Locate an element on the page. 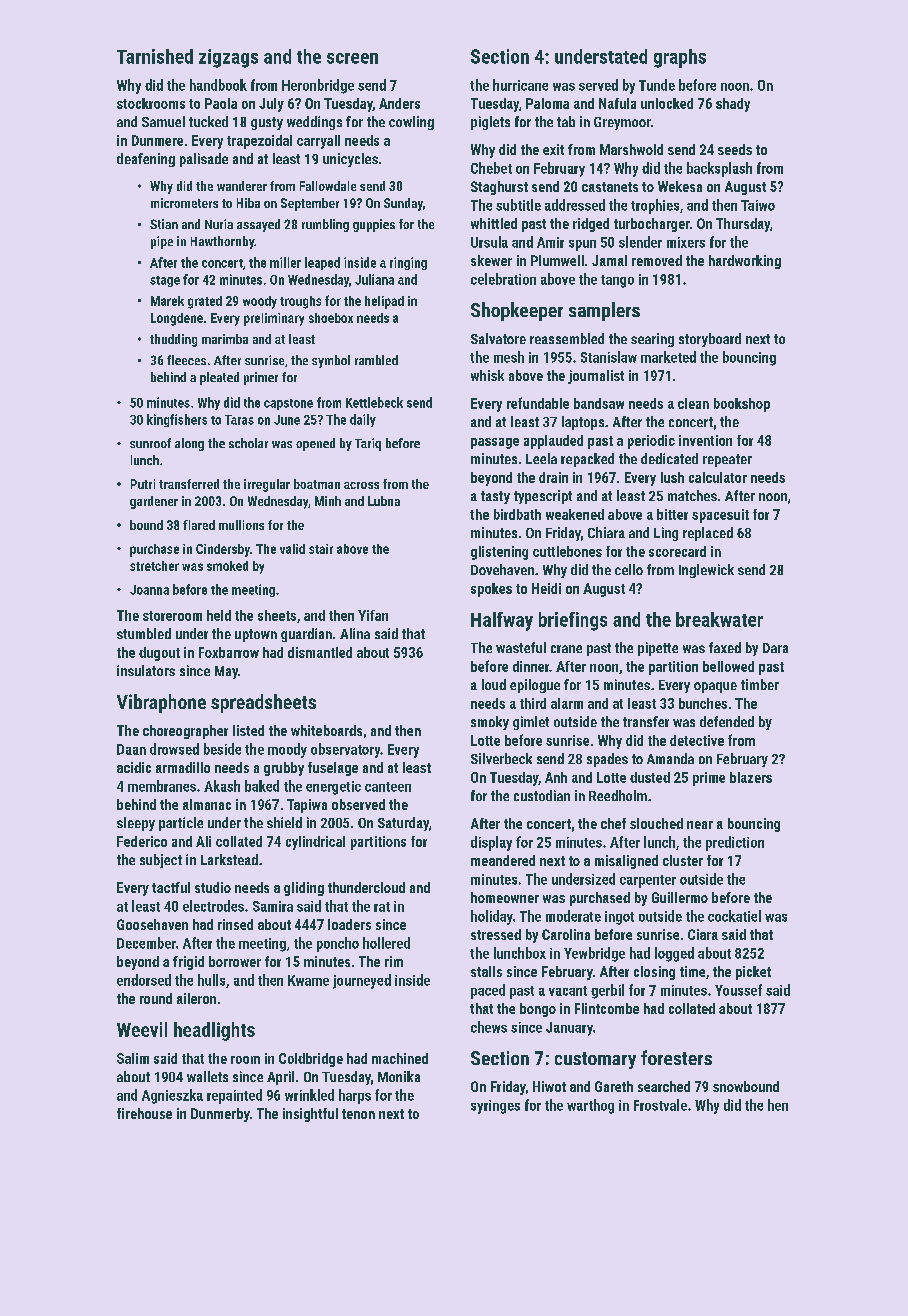 Image resolution: width=908 pixels, height=1316 pixels. Tariq is located at coordinates (368, 444).
